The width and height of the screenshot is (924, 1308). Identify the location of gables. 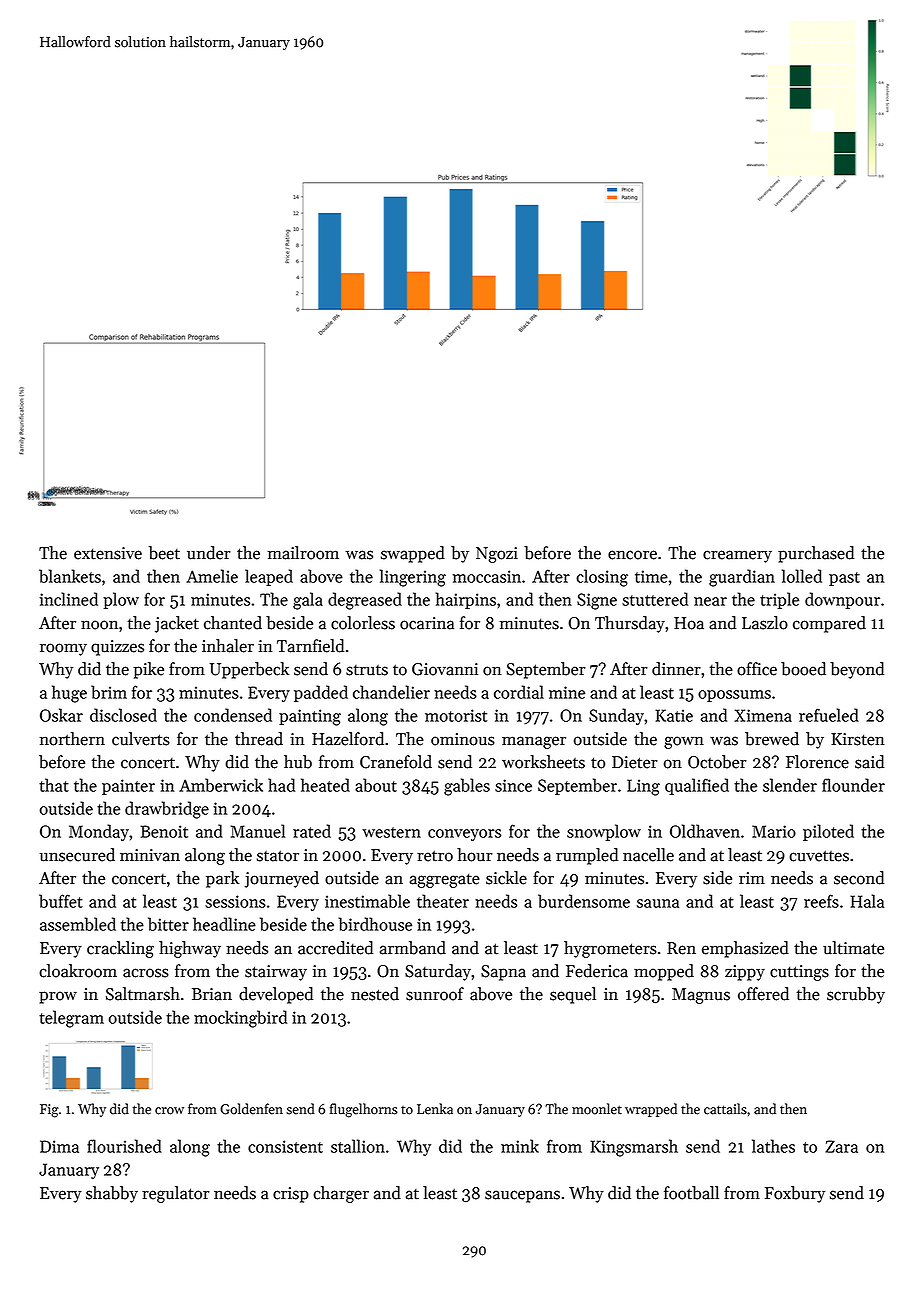
(467, 787).
